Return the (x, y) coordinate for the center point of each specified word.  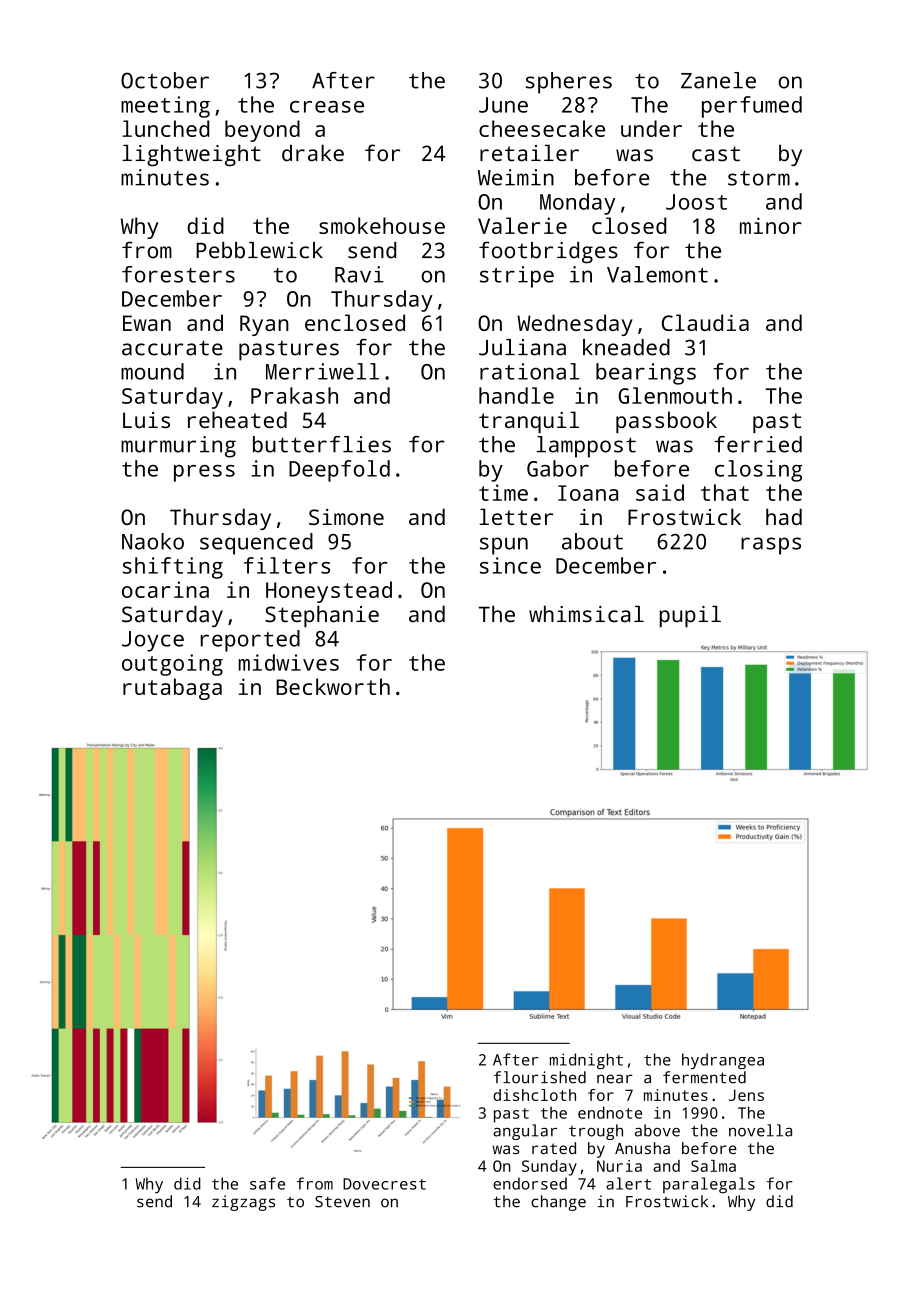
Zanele (718, 80)
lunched (165, 128)
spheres (569, 83)
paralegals (709, 1185)
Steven (342, 1202)
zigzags (243, 1203)
